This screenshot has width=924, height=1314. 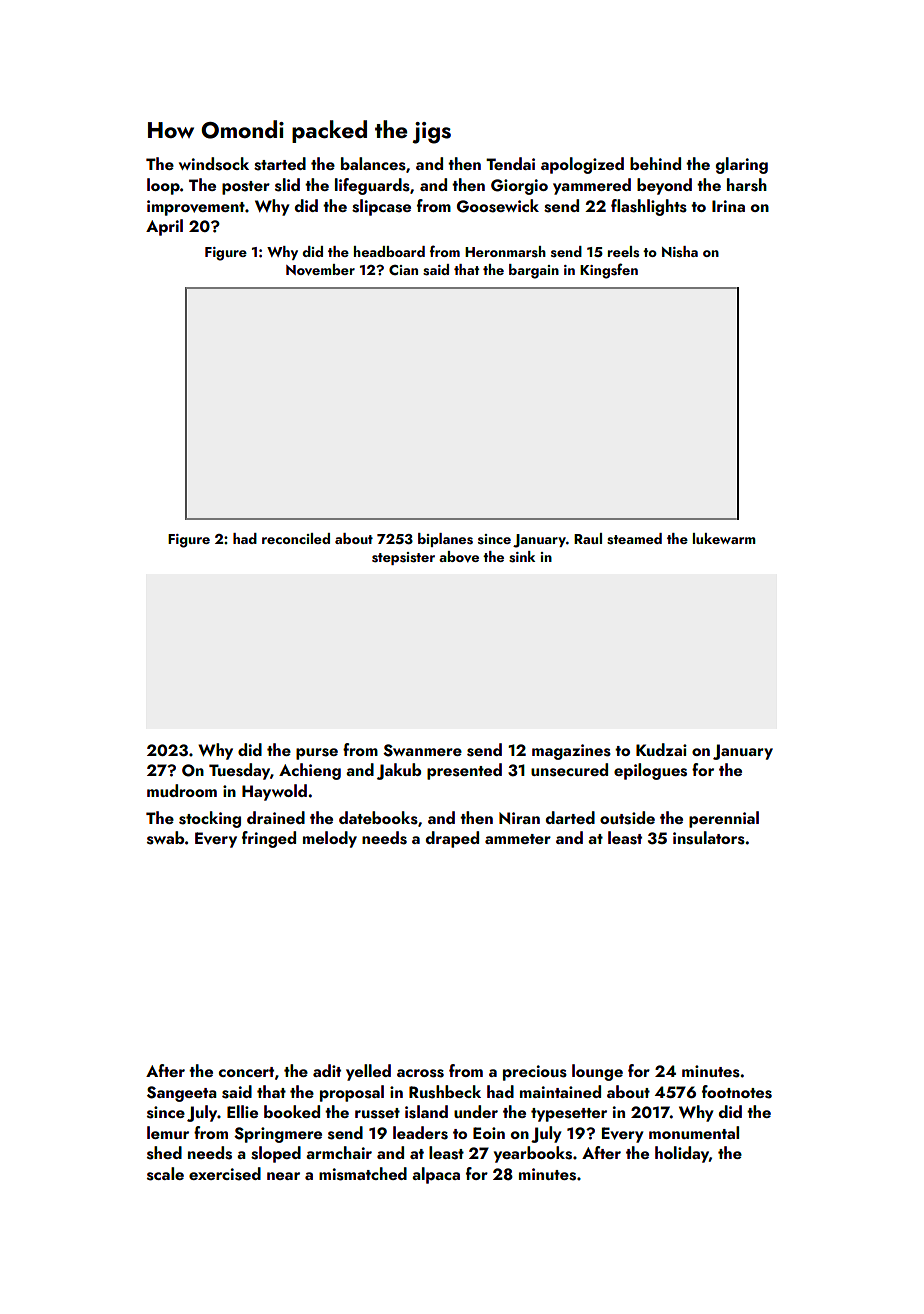 What do you see at coordinates (445, 540) in the screenshot?
I see `biplanes` at bounding box center [445, 540].
